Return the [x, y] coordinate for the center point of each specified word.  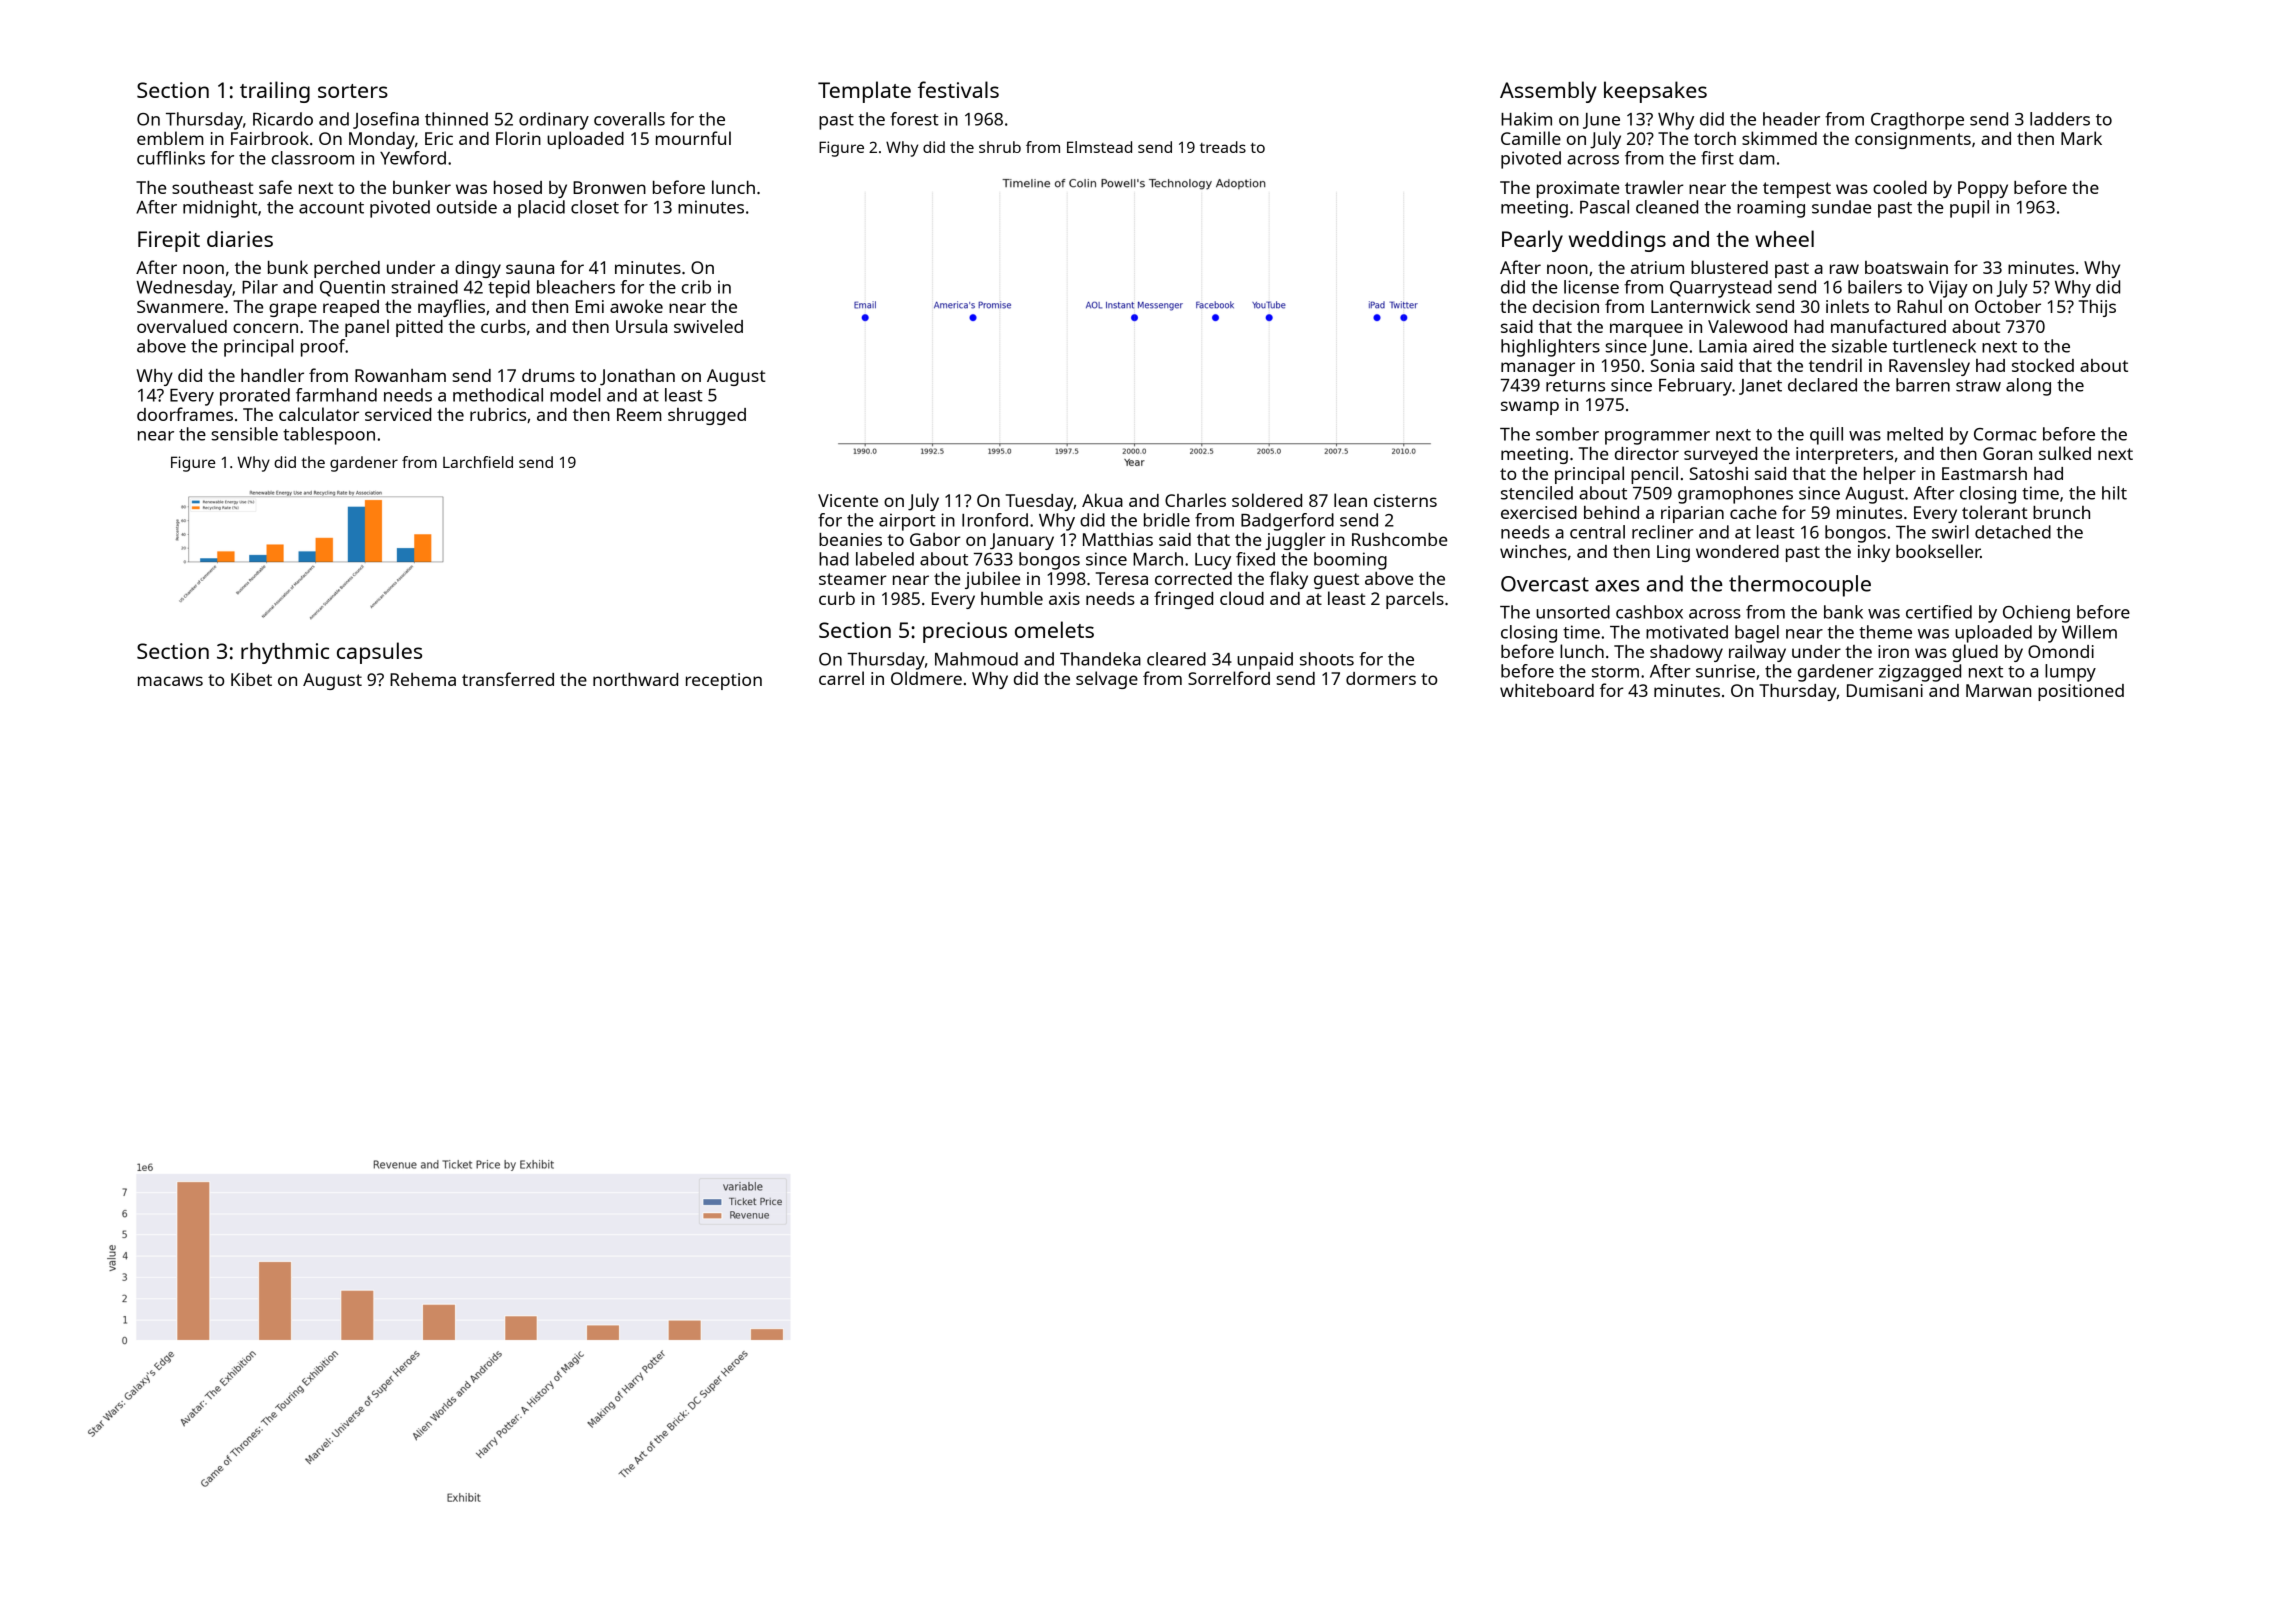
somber [1567, 434]
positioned [2081, 692]
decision [1566, 306]
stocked [2043, 365]
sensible [244, 434]
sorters [353, 91]
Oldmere [926, 678]
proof [323, 348]
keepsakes [1655, 92]
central [1597, 532]
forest [914, 119]
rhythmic [285, 653]
